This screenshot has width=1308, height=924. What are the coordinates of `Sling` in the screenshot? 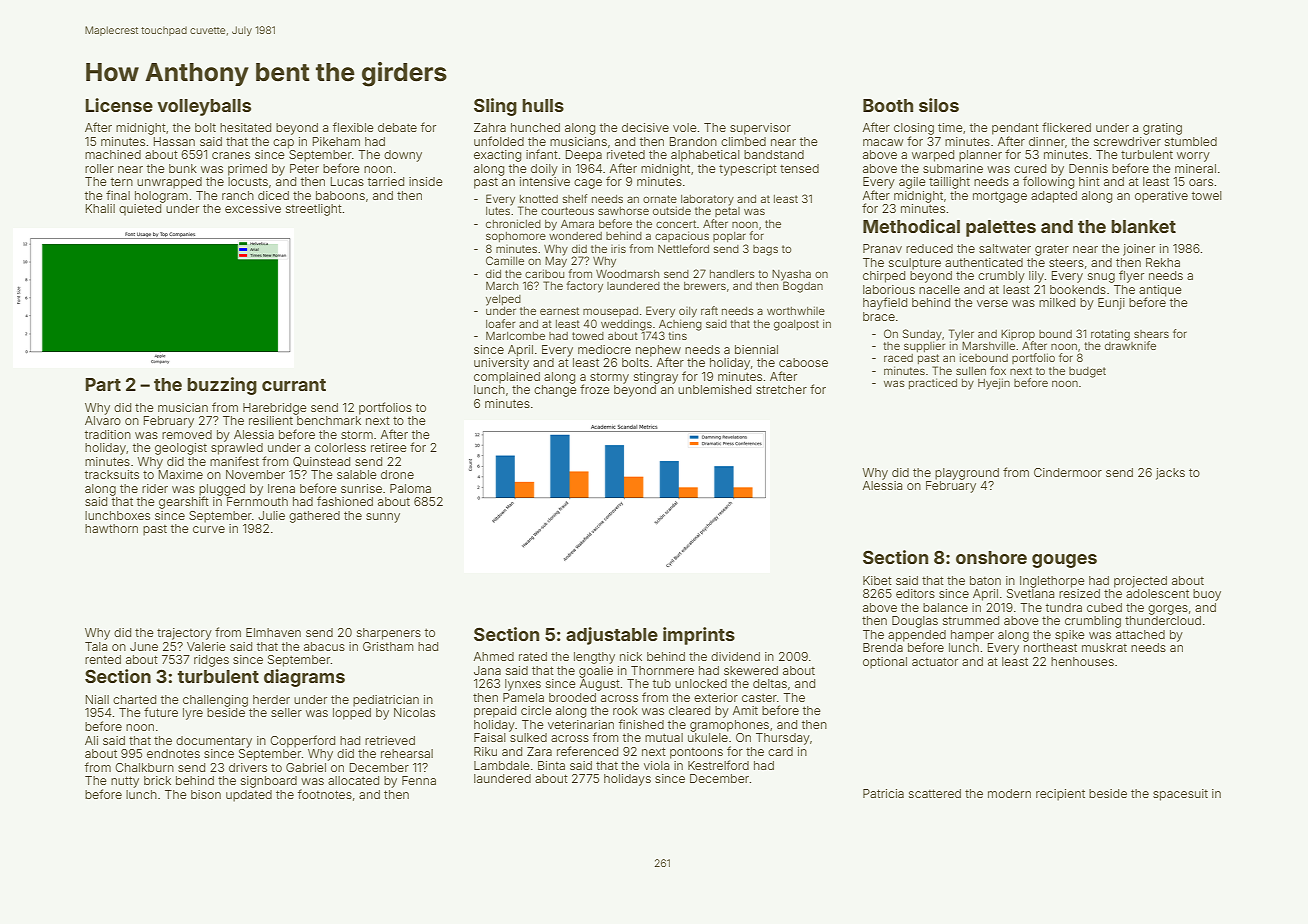 It's located at (495, 107).
